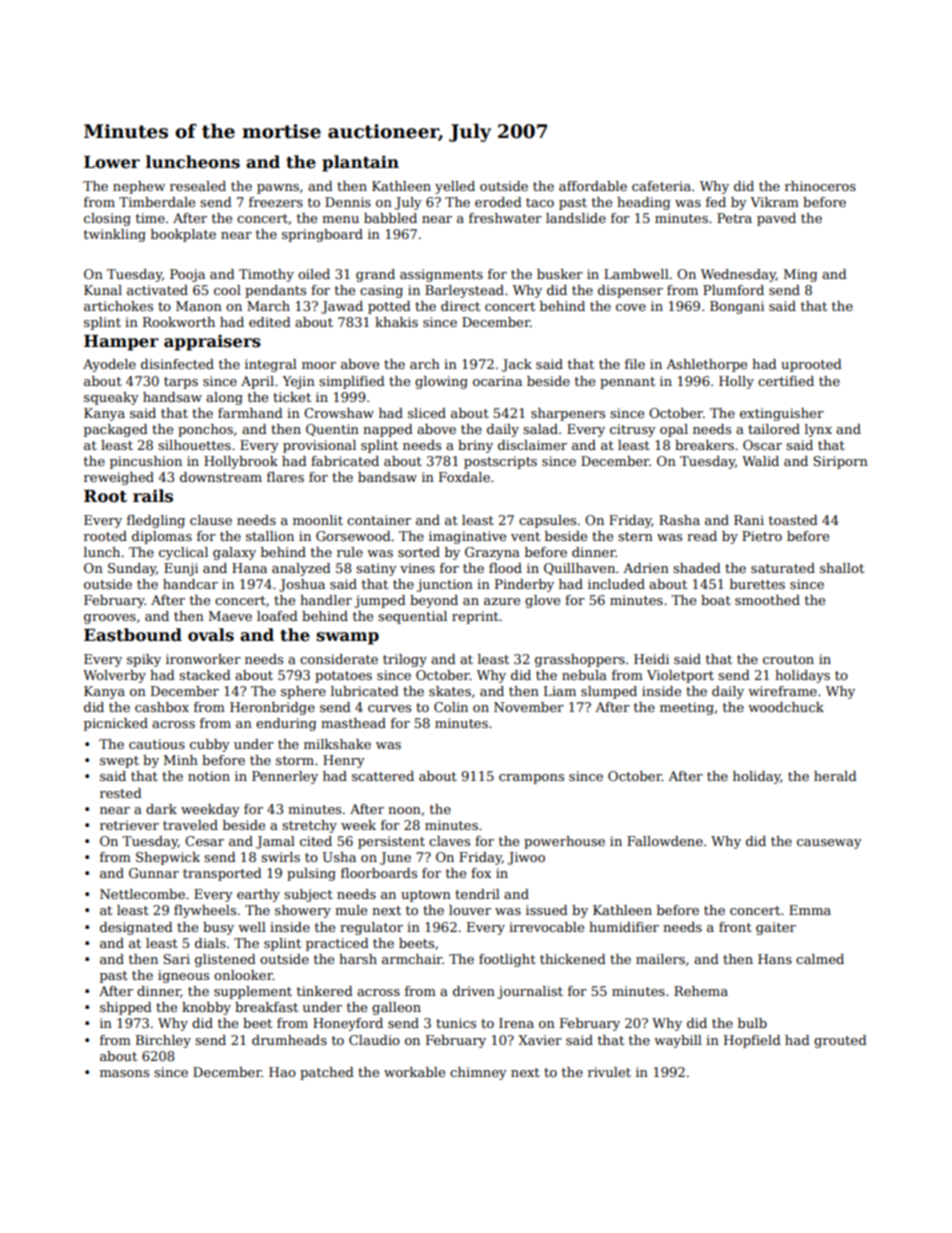 The height and width of the screenshot is (1233, 952). I want to click on drumheads, so click(289, 1040).
